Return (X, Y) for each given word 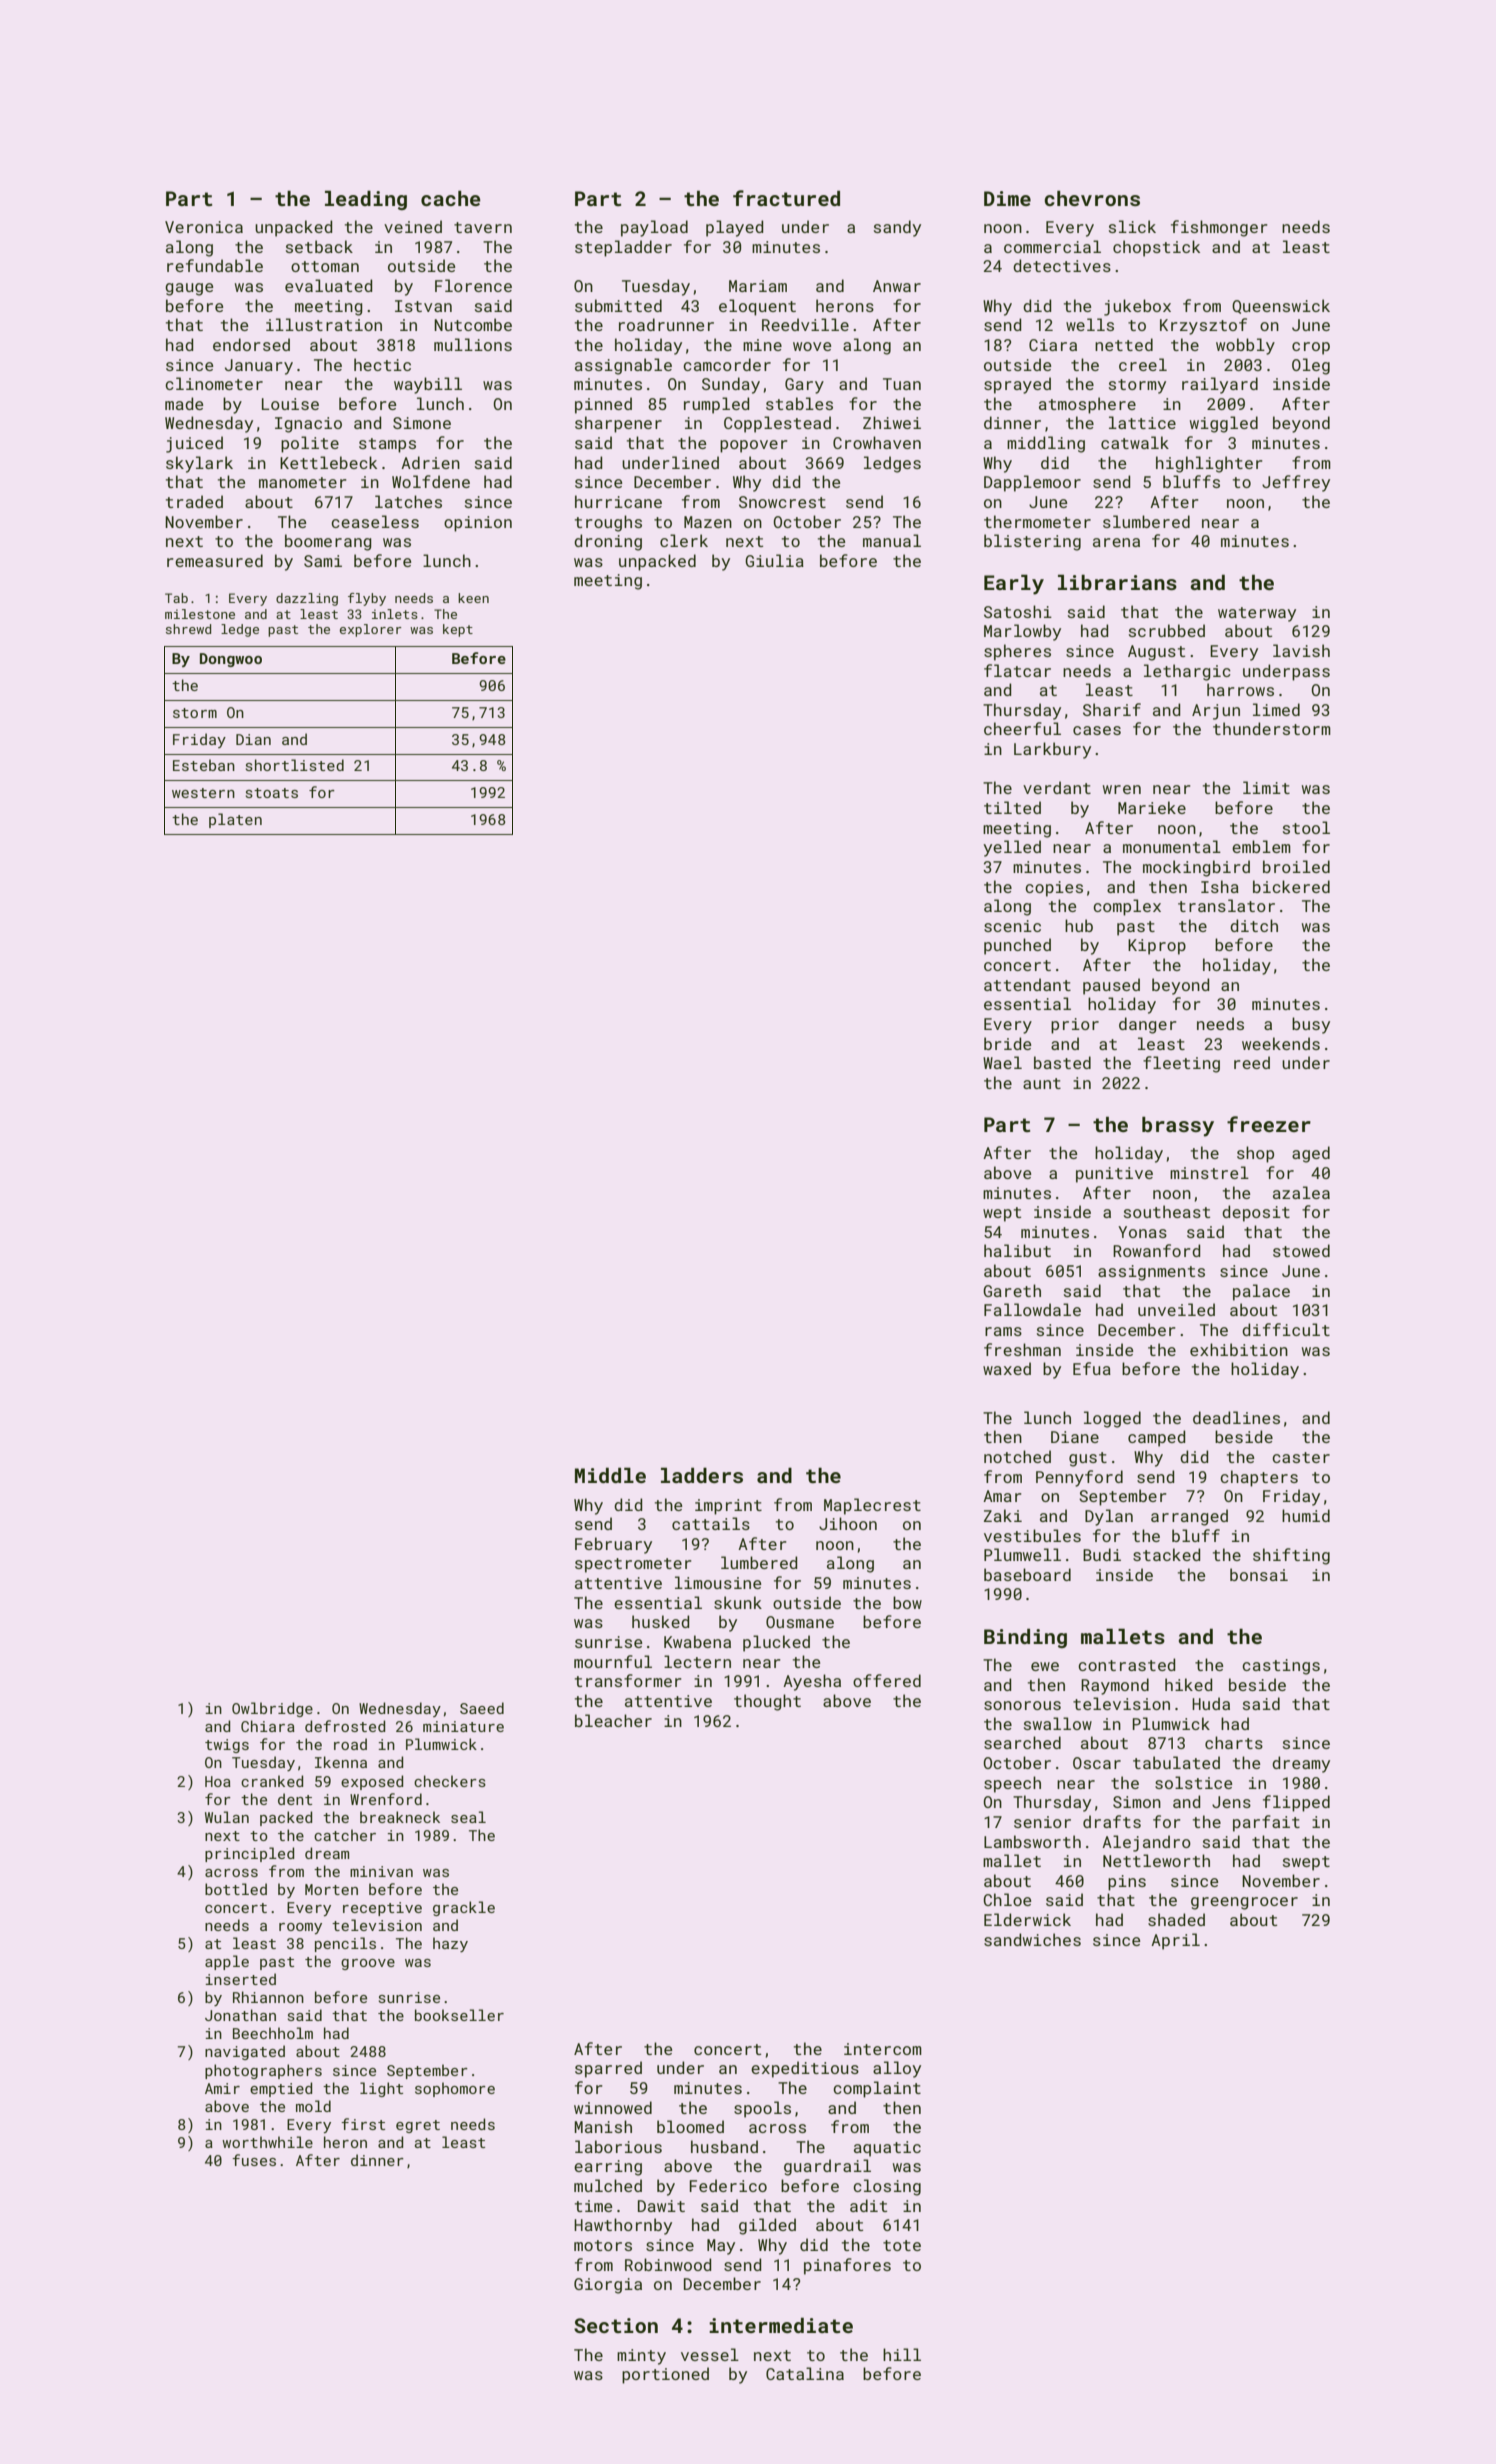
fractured (786, 198)
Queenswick (1281, 306)
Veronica (204, 227)
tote (902, 2245)
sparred (608, 2069)
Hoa (218, 1781)
